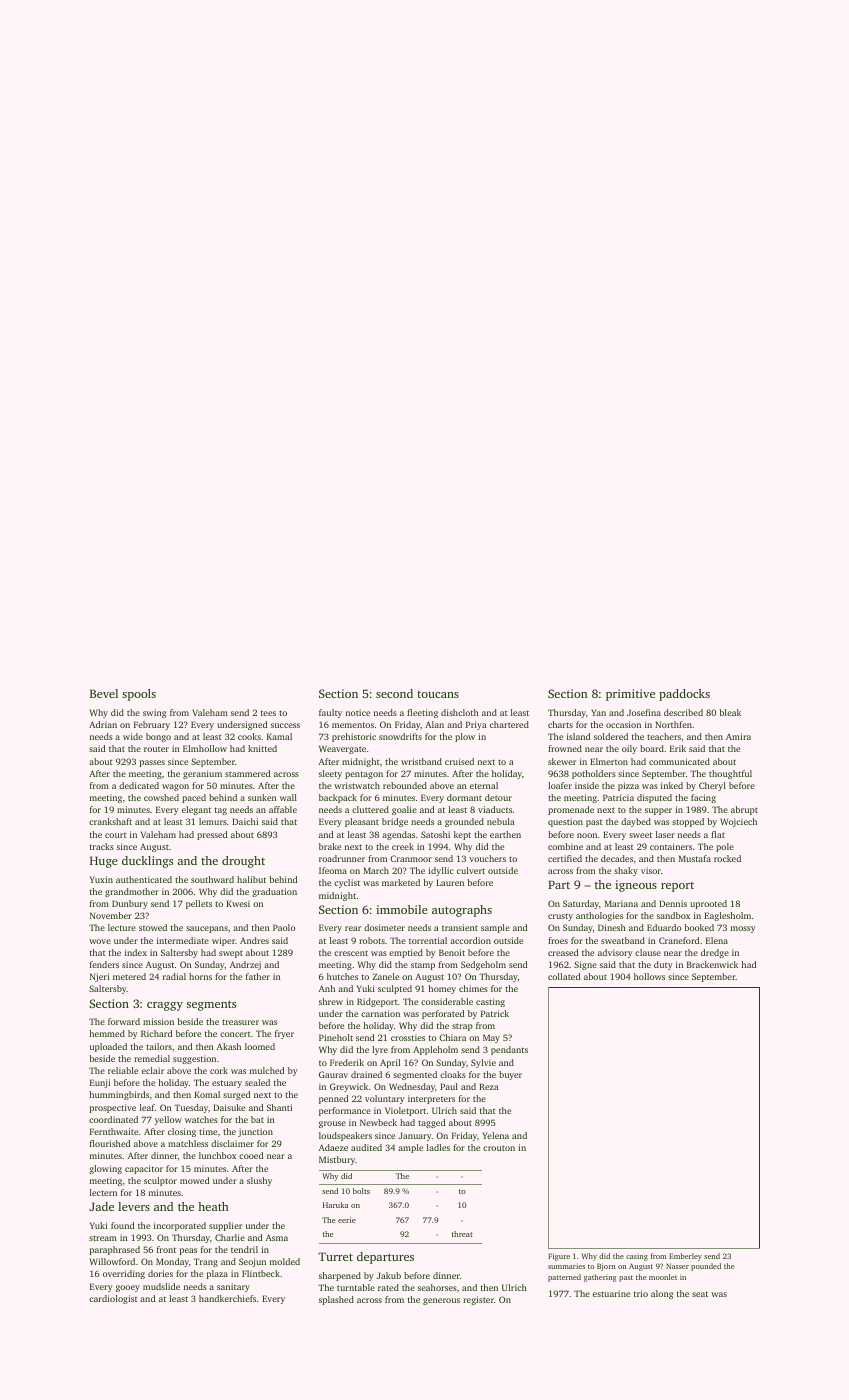 The width and height of the document is (849, 1400). What do you see at coordinates (685, 1257) in the document?
I see `Emberley` at bounding box center [685, 1257].
